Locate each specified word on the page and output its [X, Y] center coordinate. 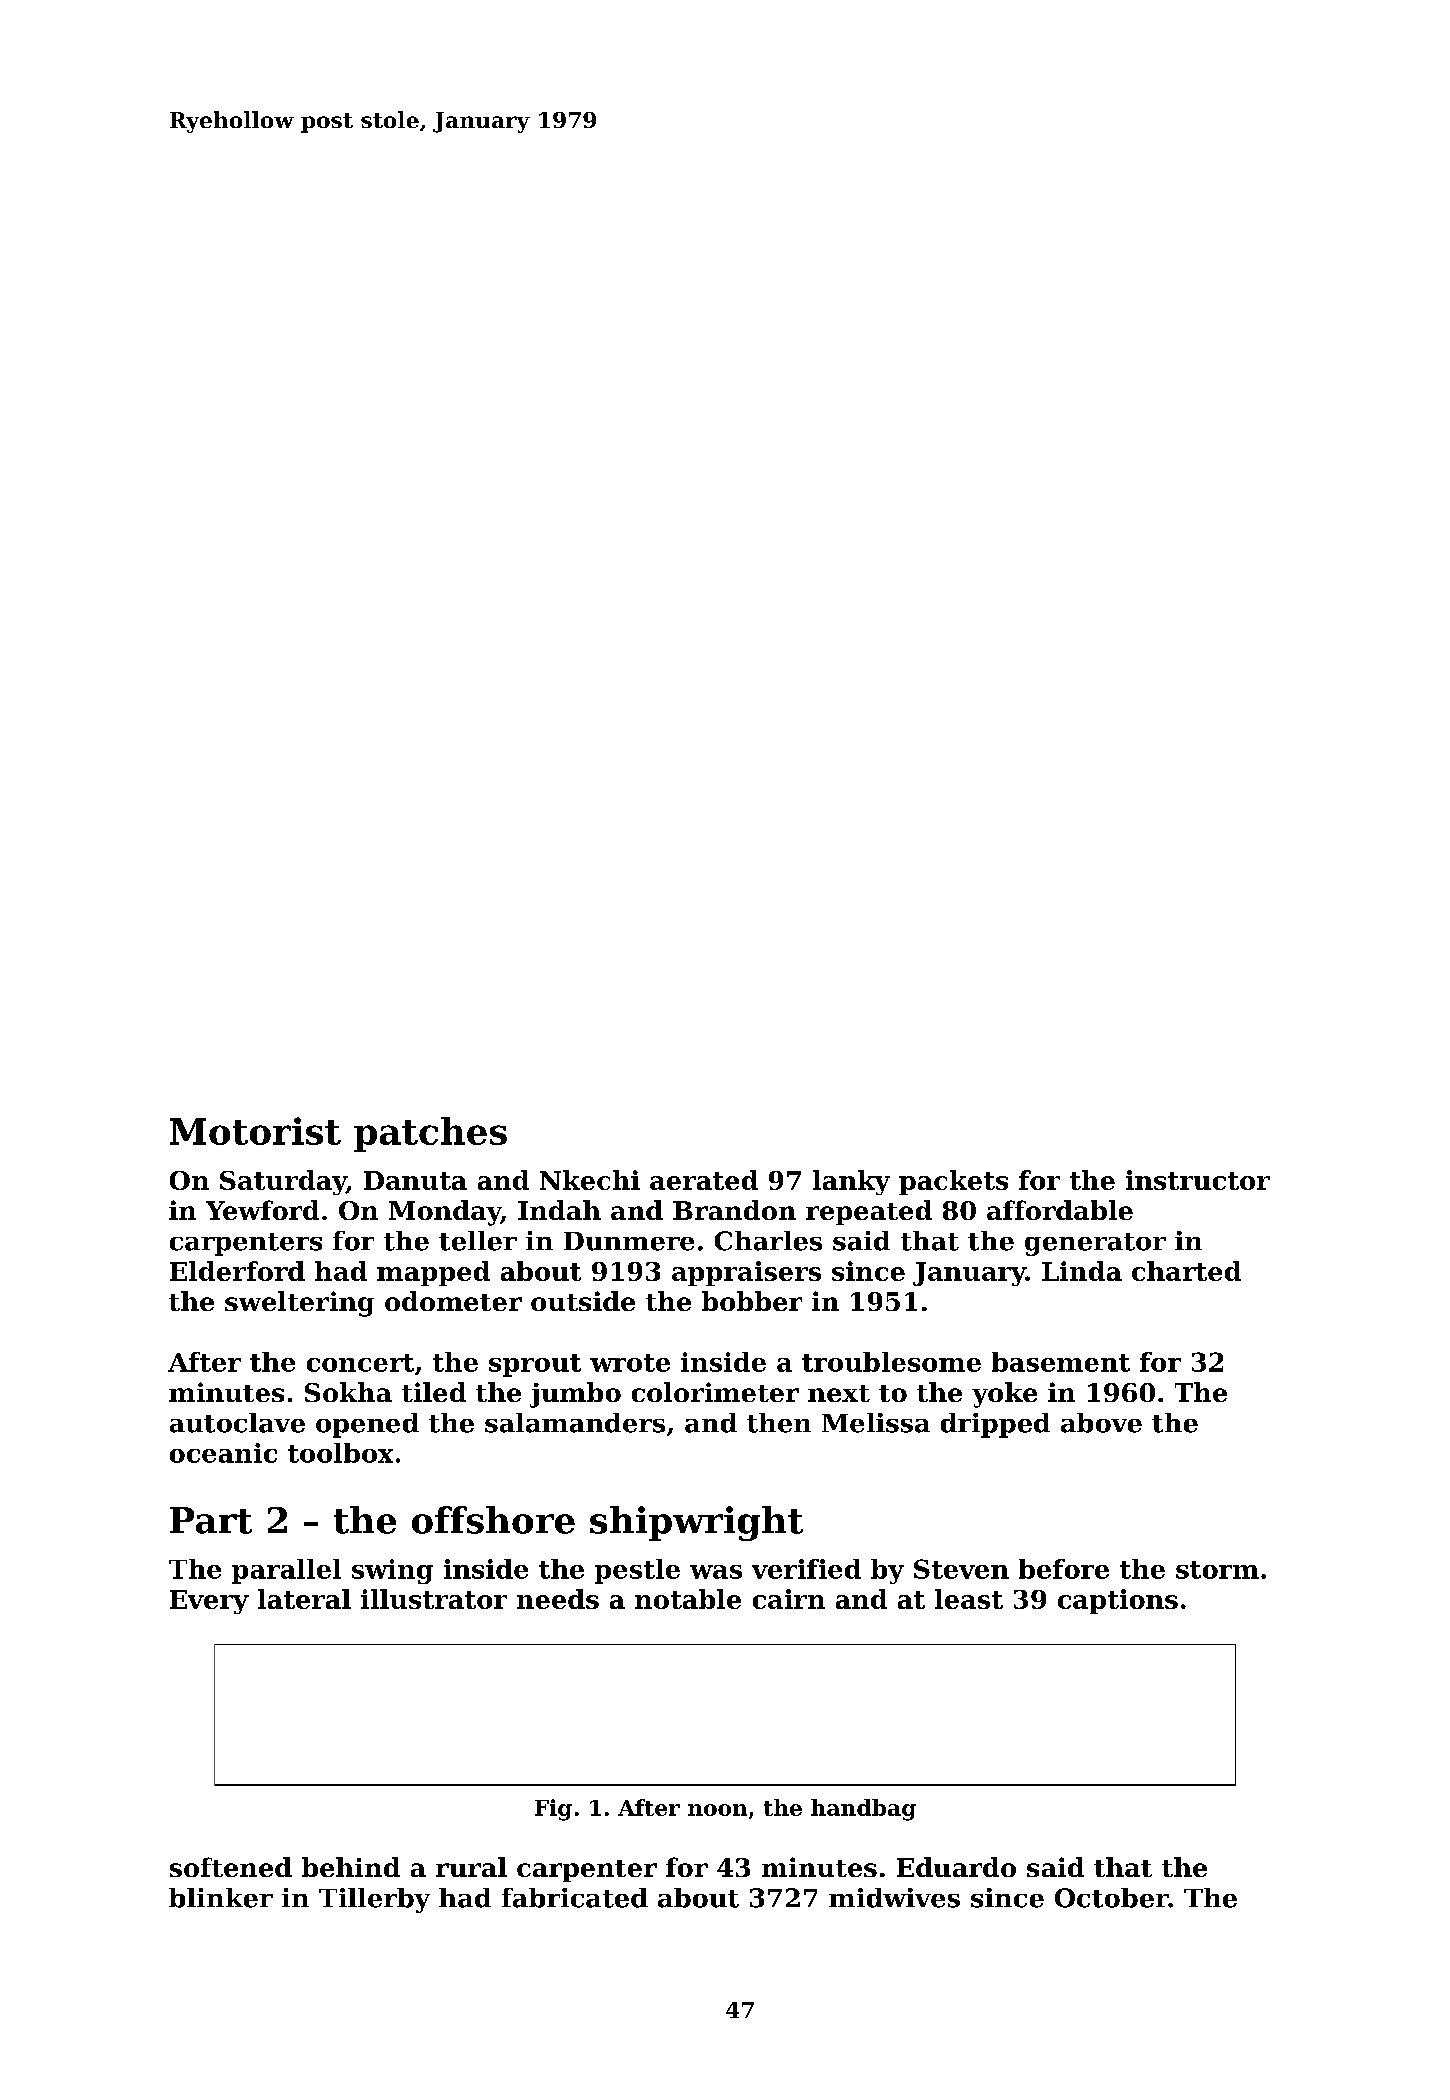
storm [1217, 1570]
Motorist [255, 1131]
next [839, 1393]
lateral [304, 1599]
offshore [493, 1520]
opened [367, 1425]
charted [1186, 1271]
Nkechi [590, 1180]
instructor [1198, 1180]
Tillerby [374, 1900]
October [1111, 1898]
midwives [894, 1898]
